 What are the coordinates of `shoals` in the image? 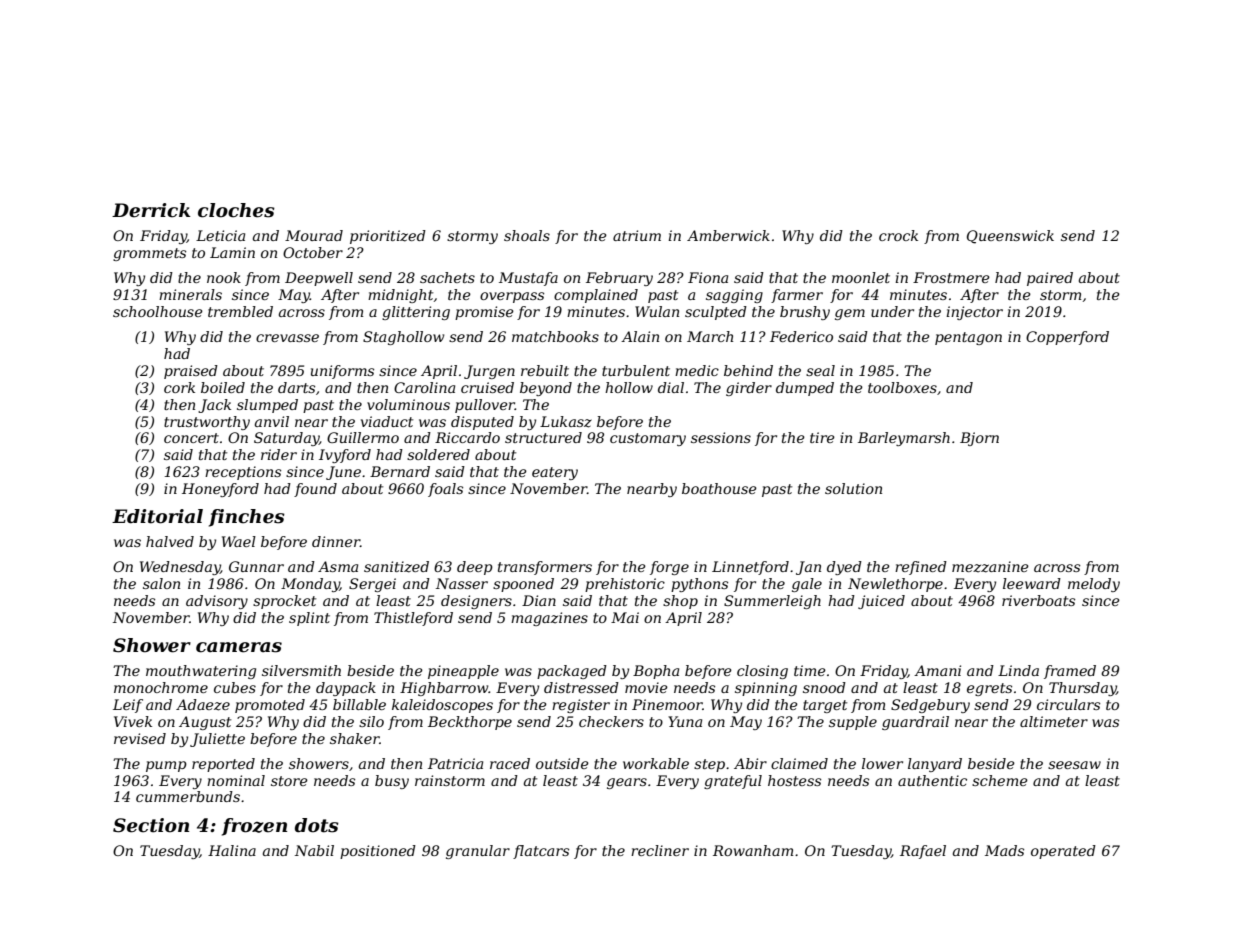 It's located at (527, 235).
